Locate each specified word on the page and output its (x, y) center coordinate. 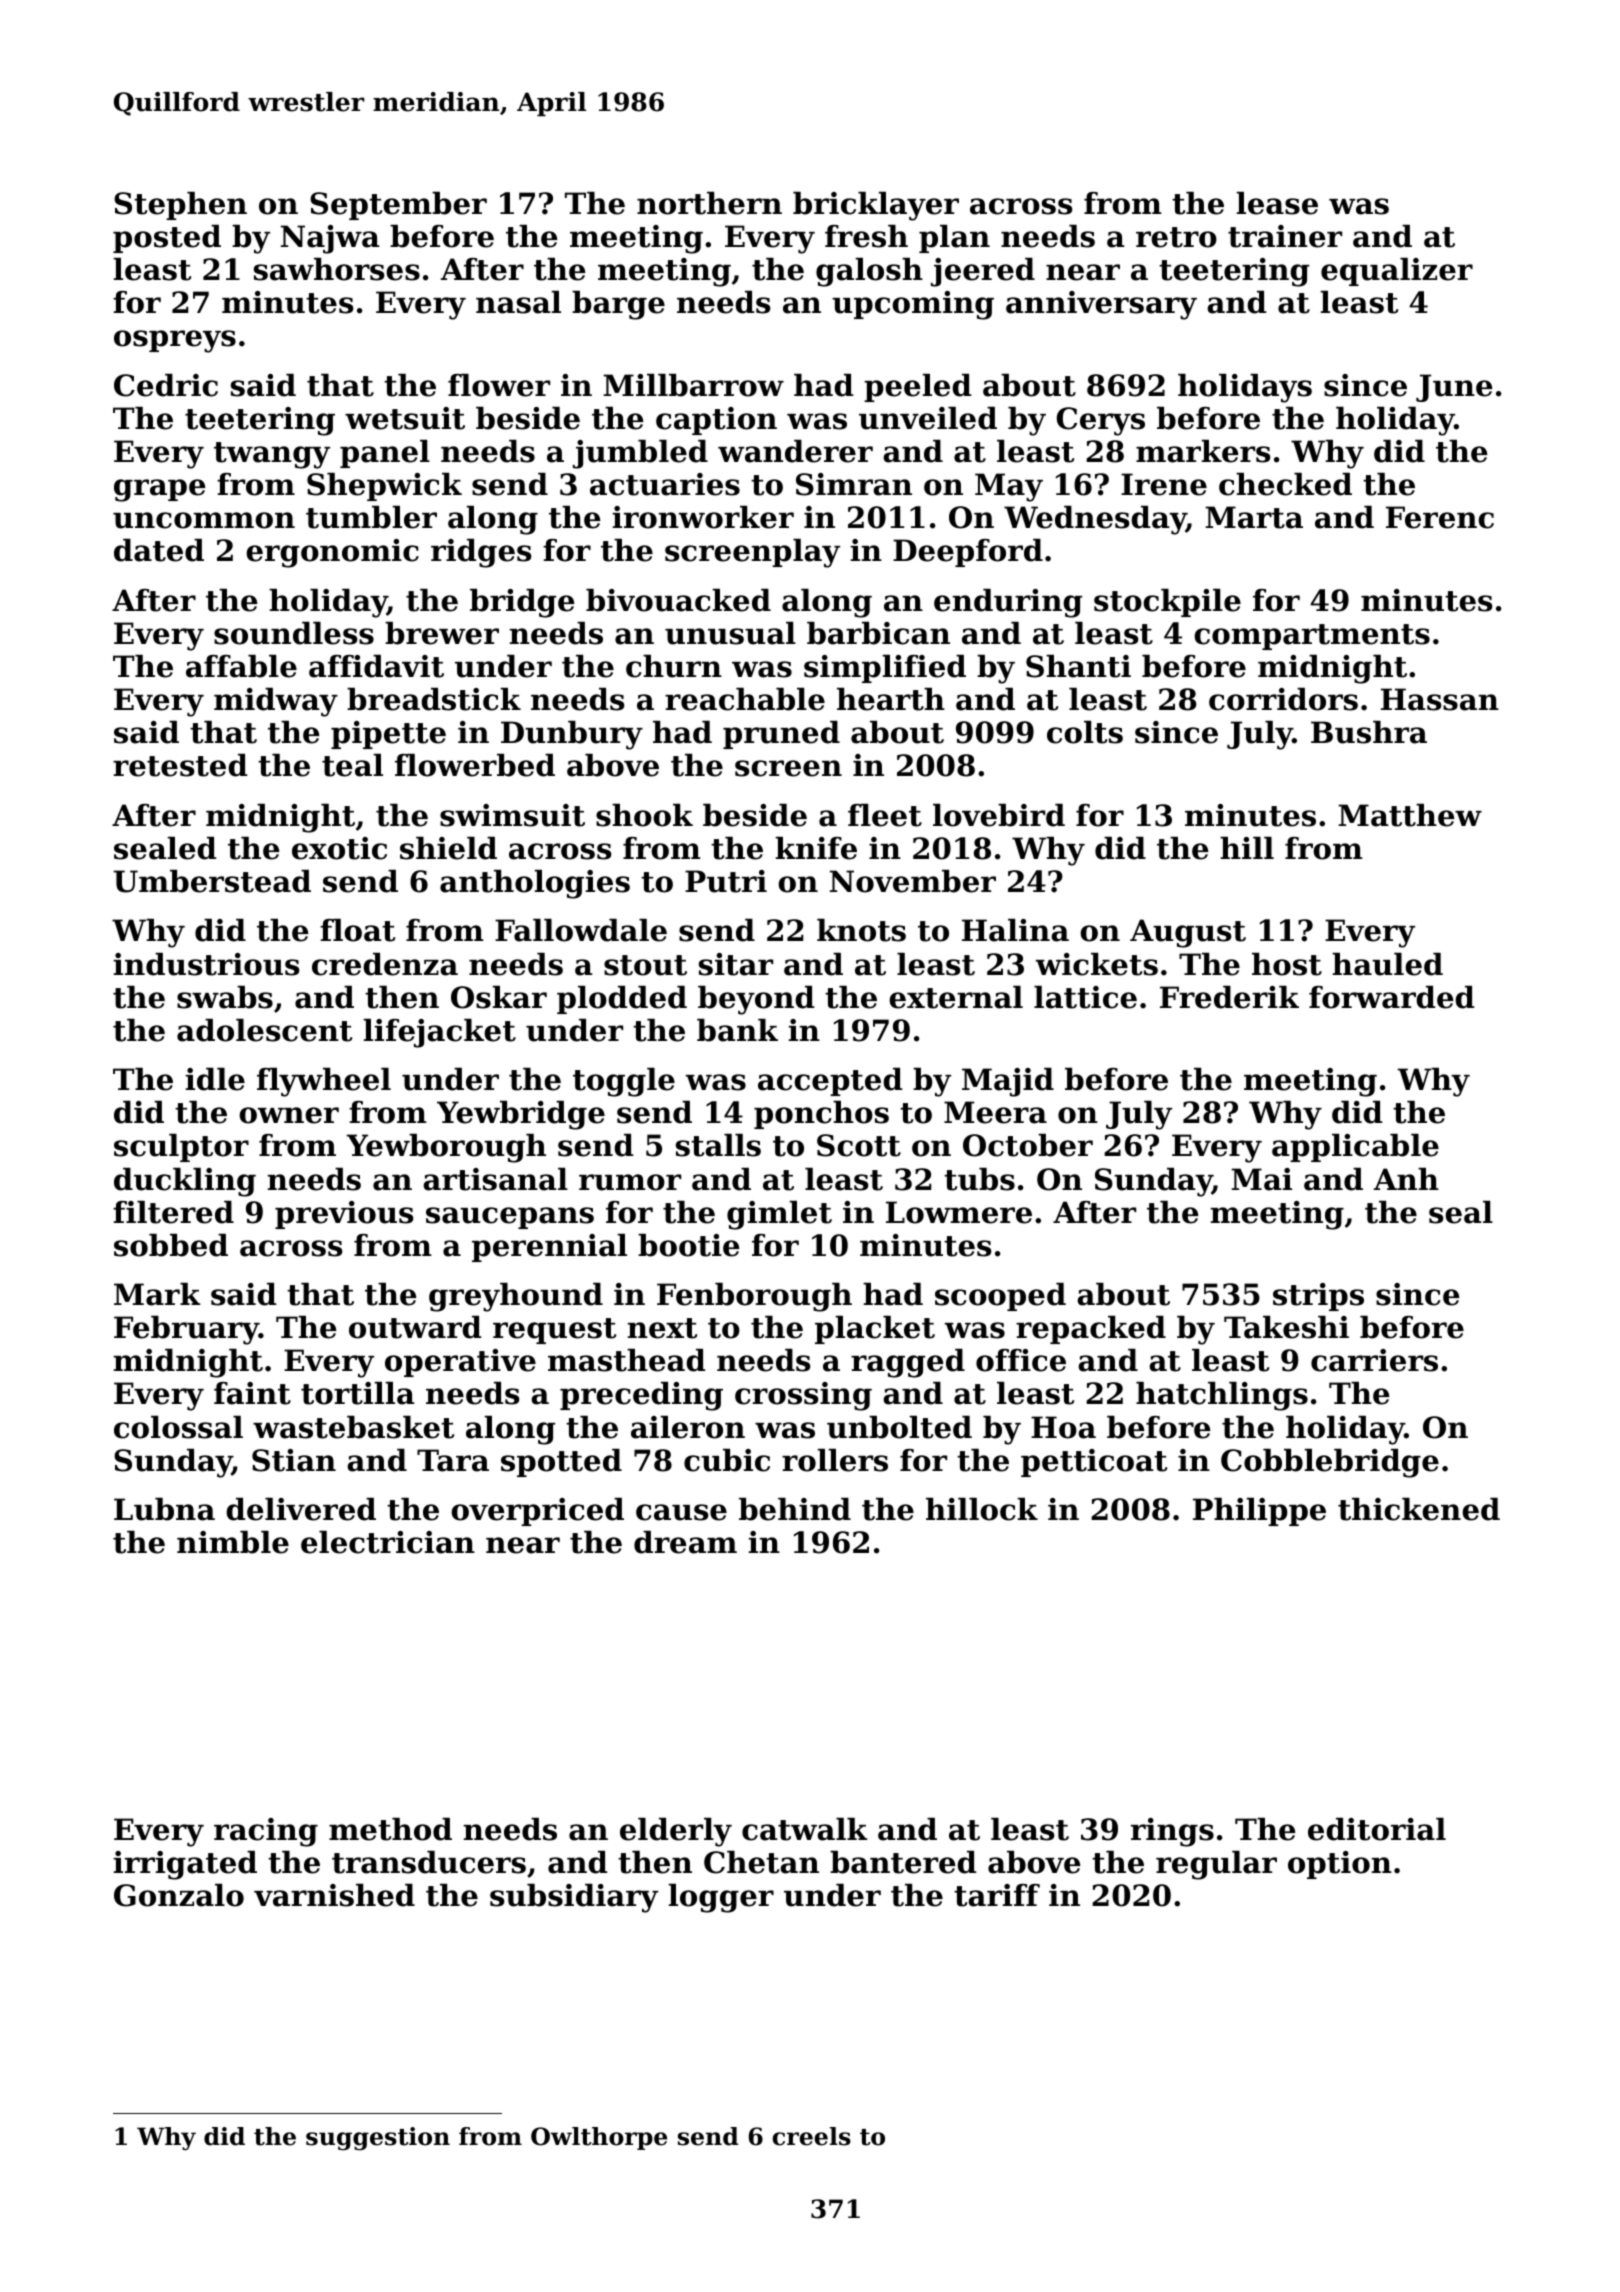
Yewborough (446, 1148)
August (1188, 933)
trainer (1285, 236)
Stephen (180, 206)
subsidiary (574, 1898)
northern (709, 203)
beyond (756, 1000)
